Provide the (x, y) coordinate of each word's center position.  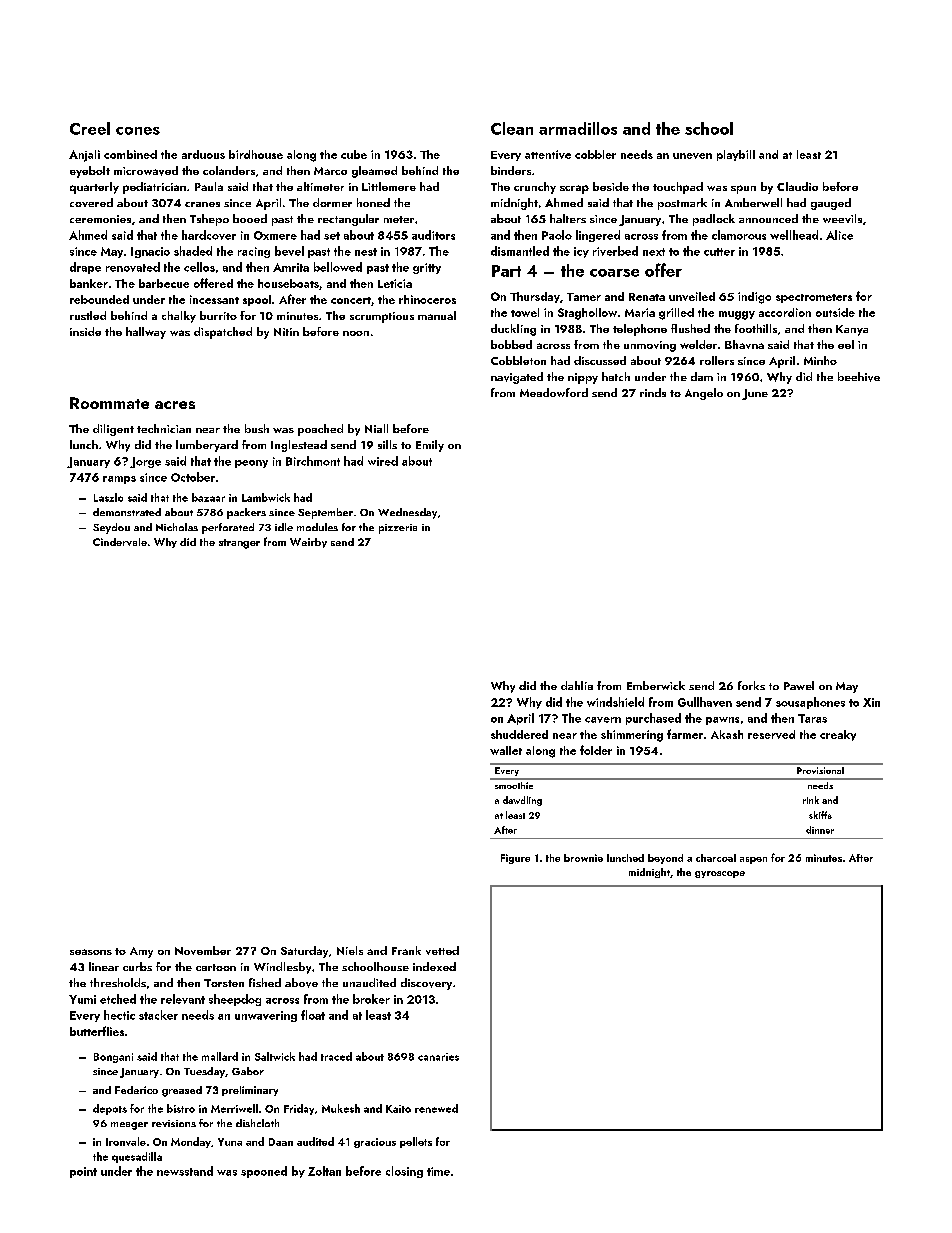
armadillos (578, 128)
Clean (512, 128)
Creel (90, 128)
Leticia (395, 283)
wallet (506, 750)
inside (85, 331)
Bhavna (744, 344)
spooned (264, 1172)
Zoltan (324, 1171)
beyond (665, 859)
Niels (350, 950)
